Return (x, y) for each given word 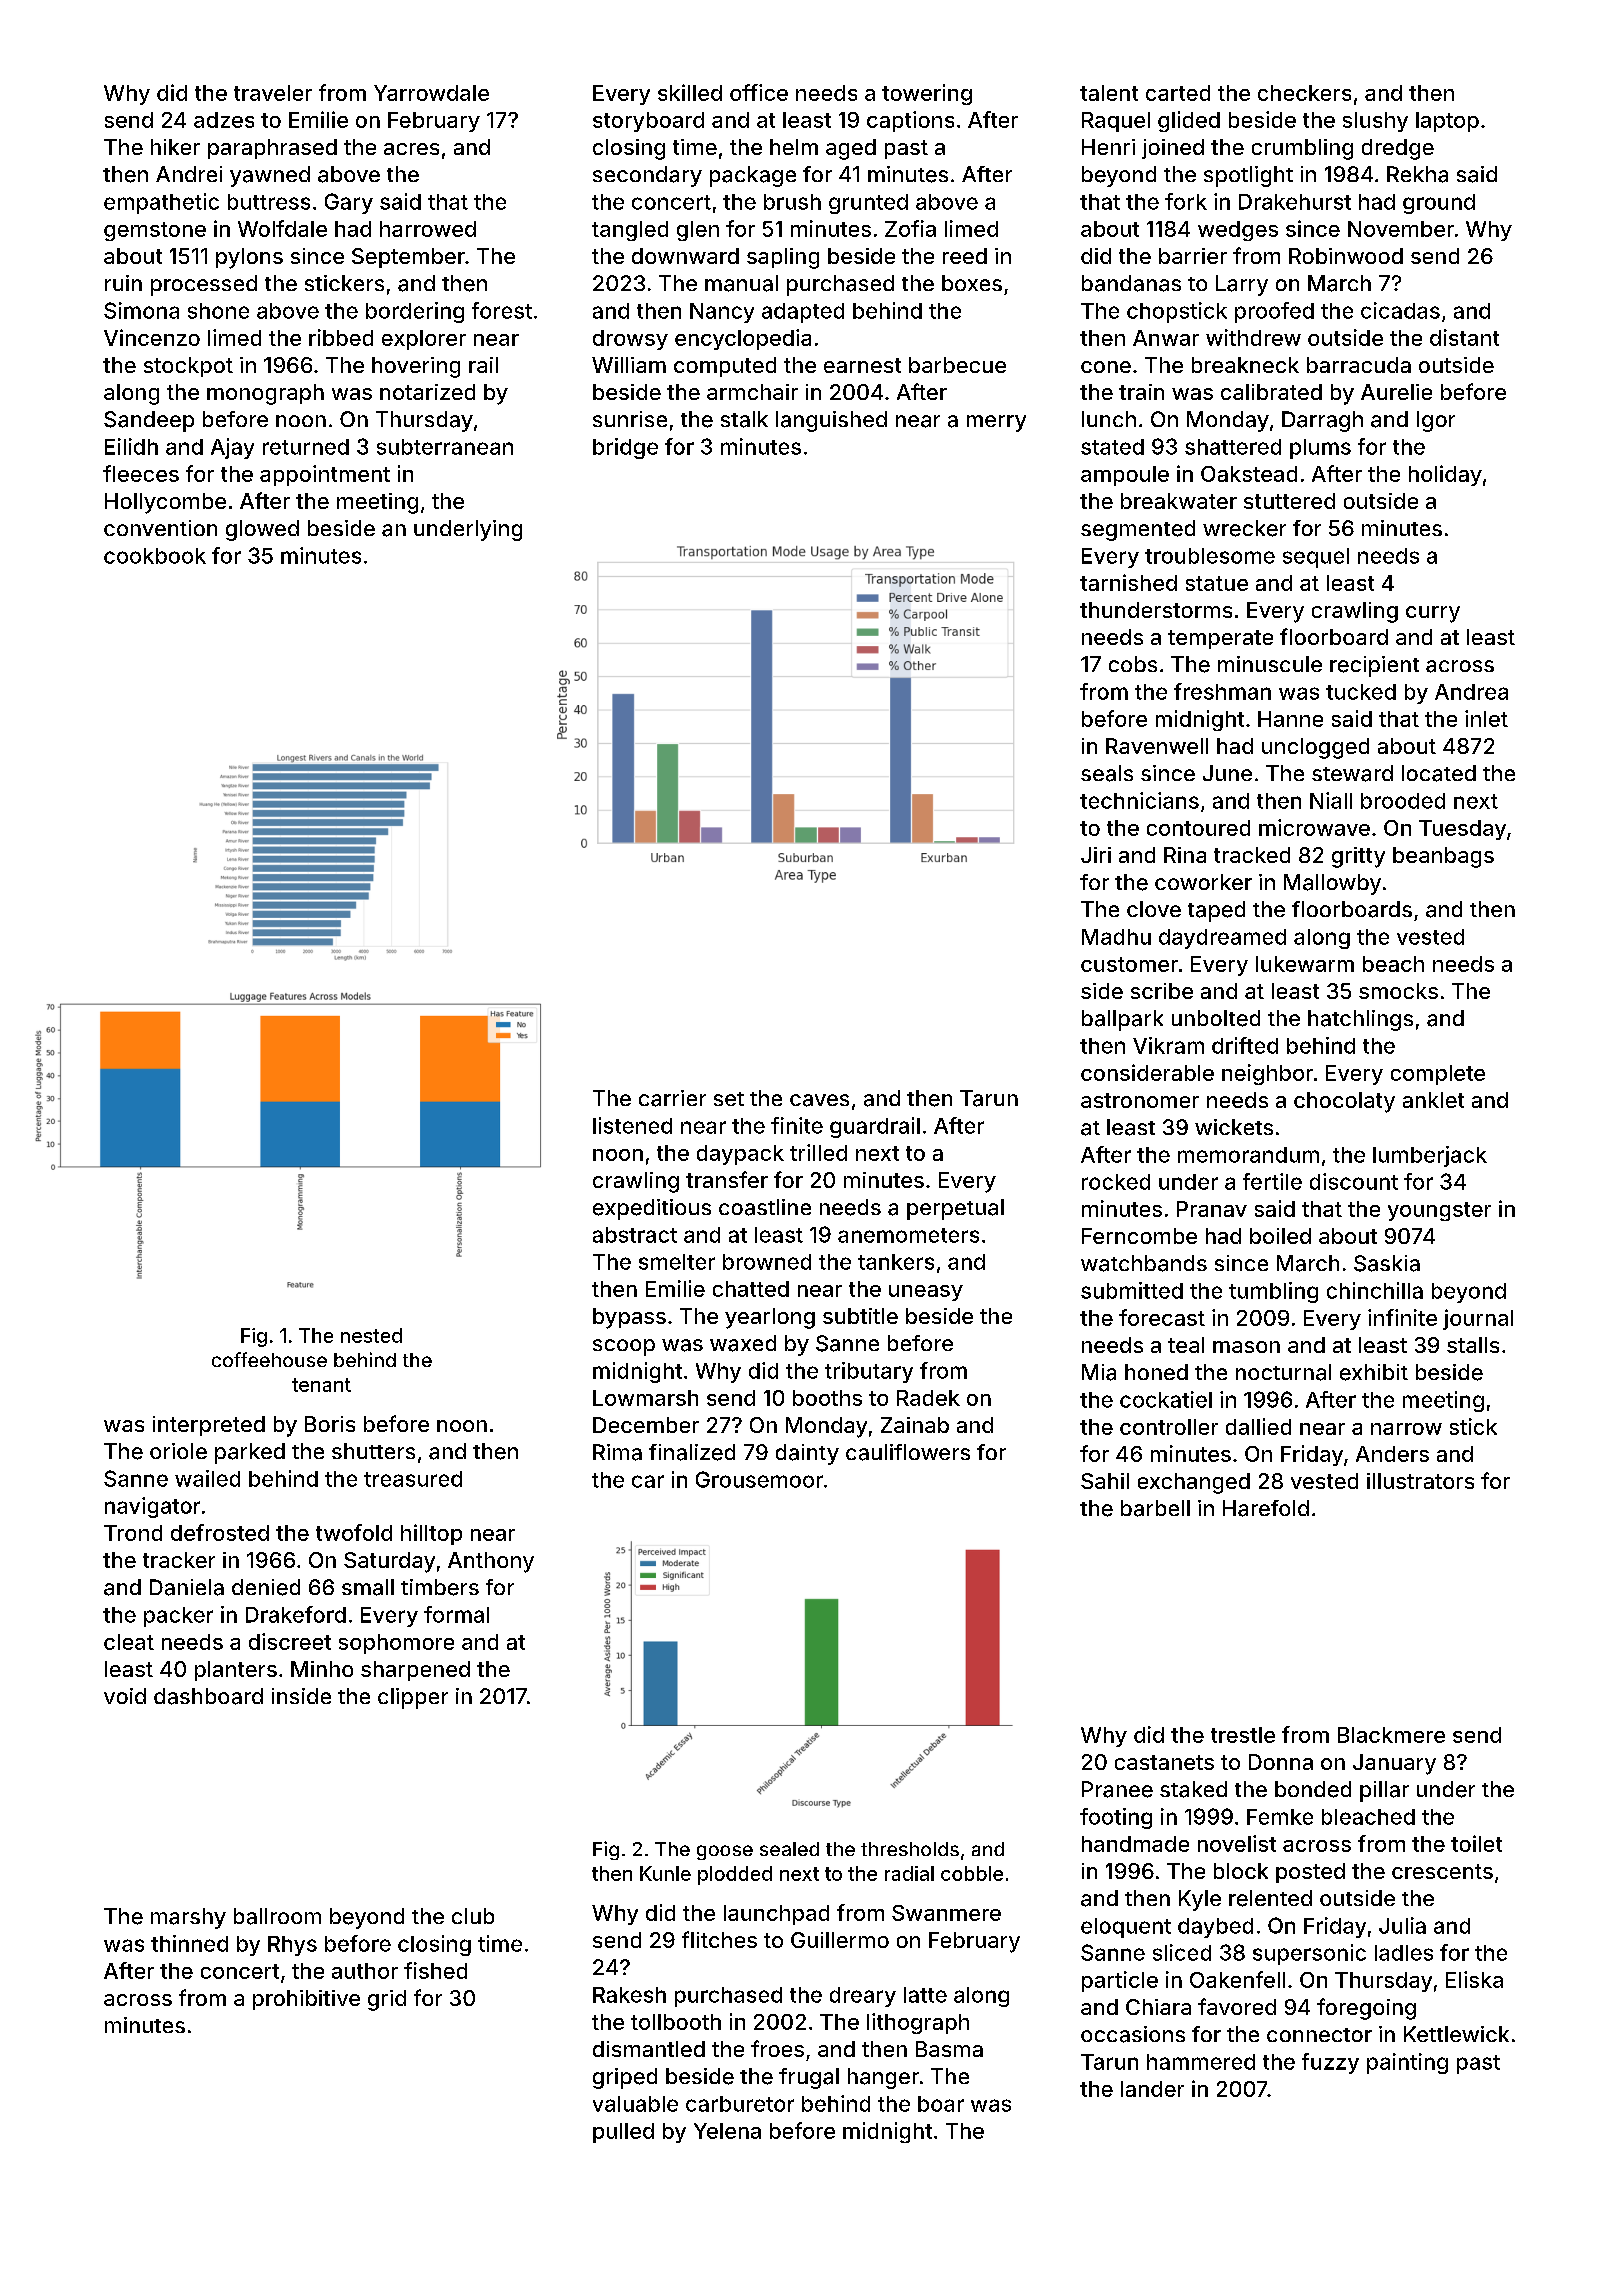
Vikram (1168, 1045)
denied (266, 1587)
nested (371, 1335)
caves (819, 1100)
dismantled (649, 2049)
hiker (175, 147)
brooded (1403, 801)
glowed (262, 530)
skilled (690, 92)
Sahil (1105, 1481)
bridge (625, 448)
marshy (188, 1918)
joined (1173, 149)
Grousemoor (759, 1479)
